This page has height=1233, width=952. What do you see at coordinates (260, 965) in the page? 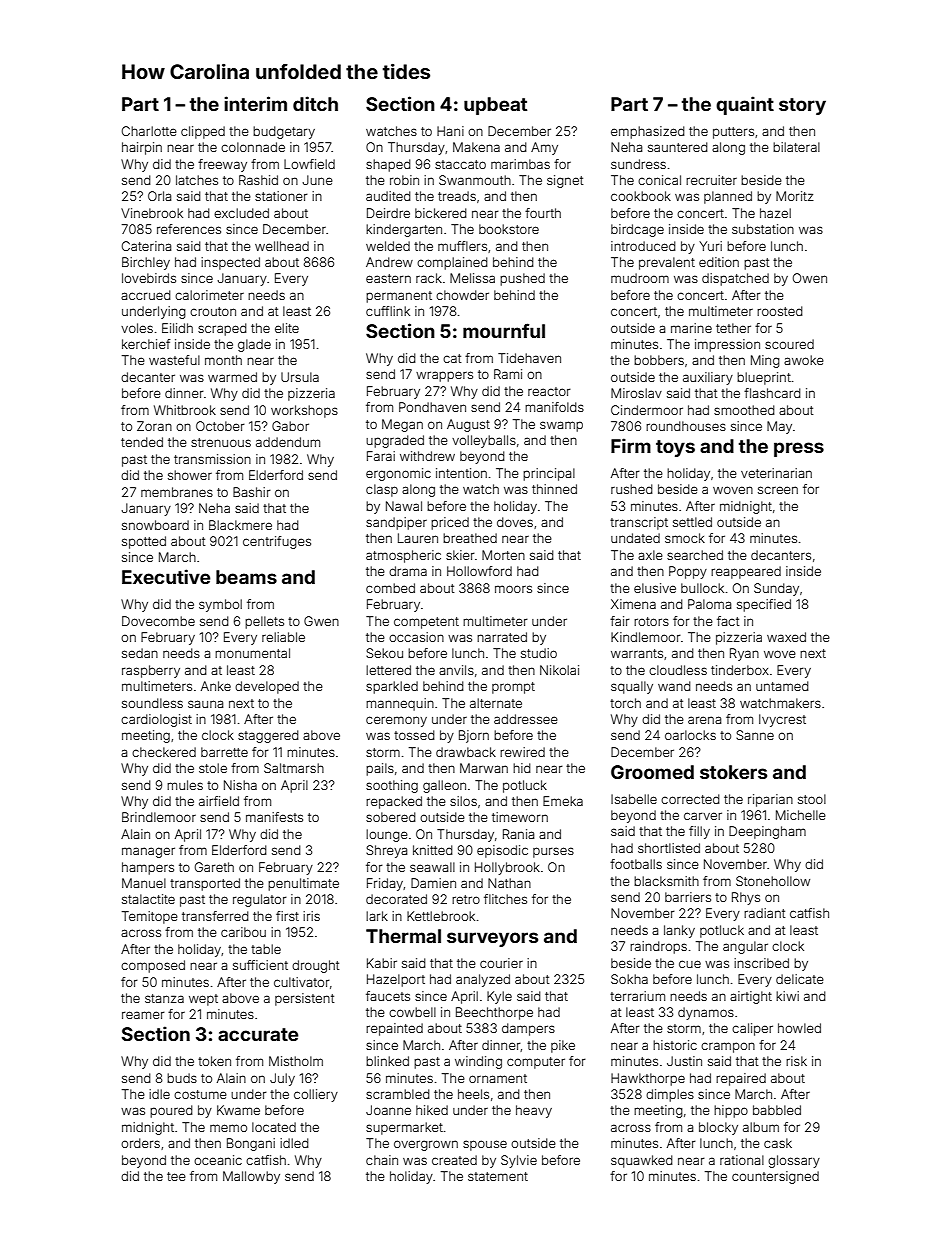
I see `sufficient` at bounding box center [260, 965].
